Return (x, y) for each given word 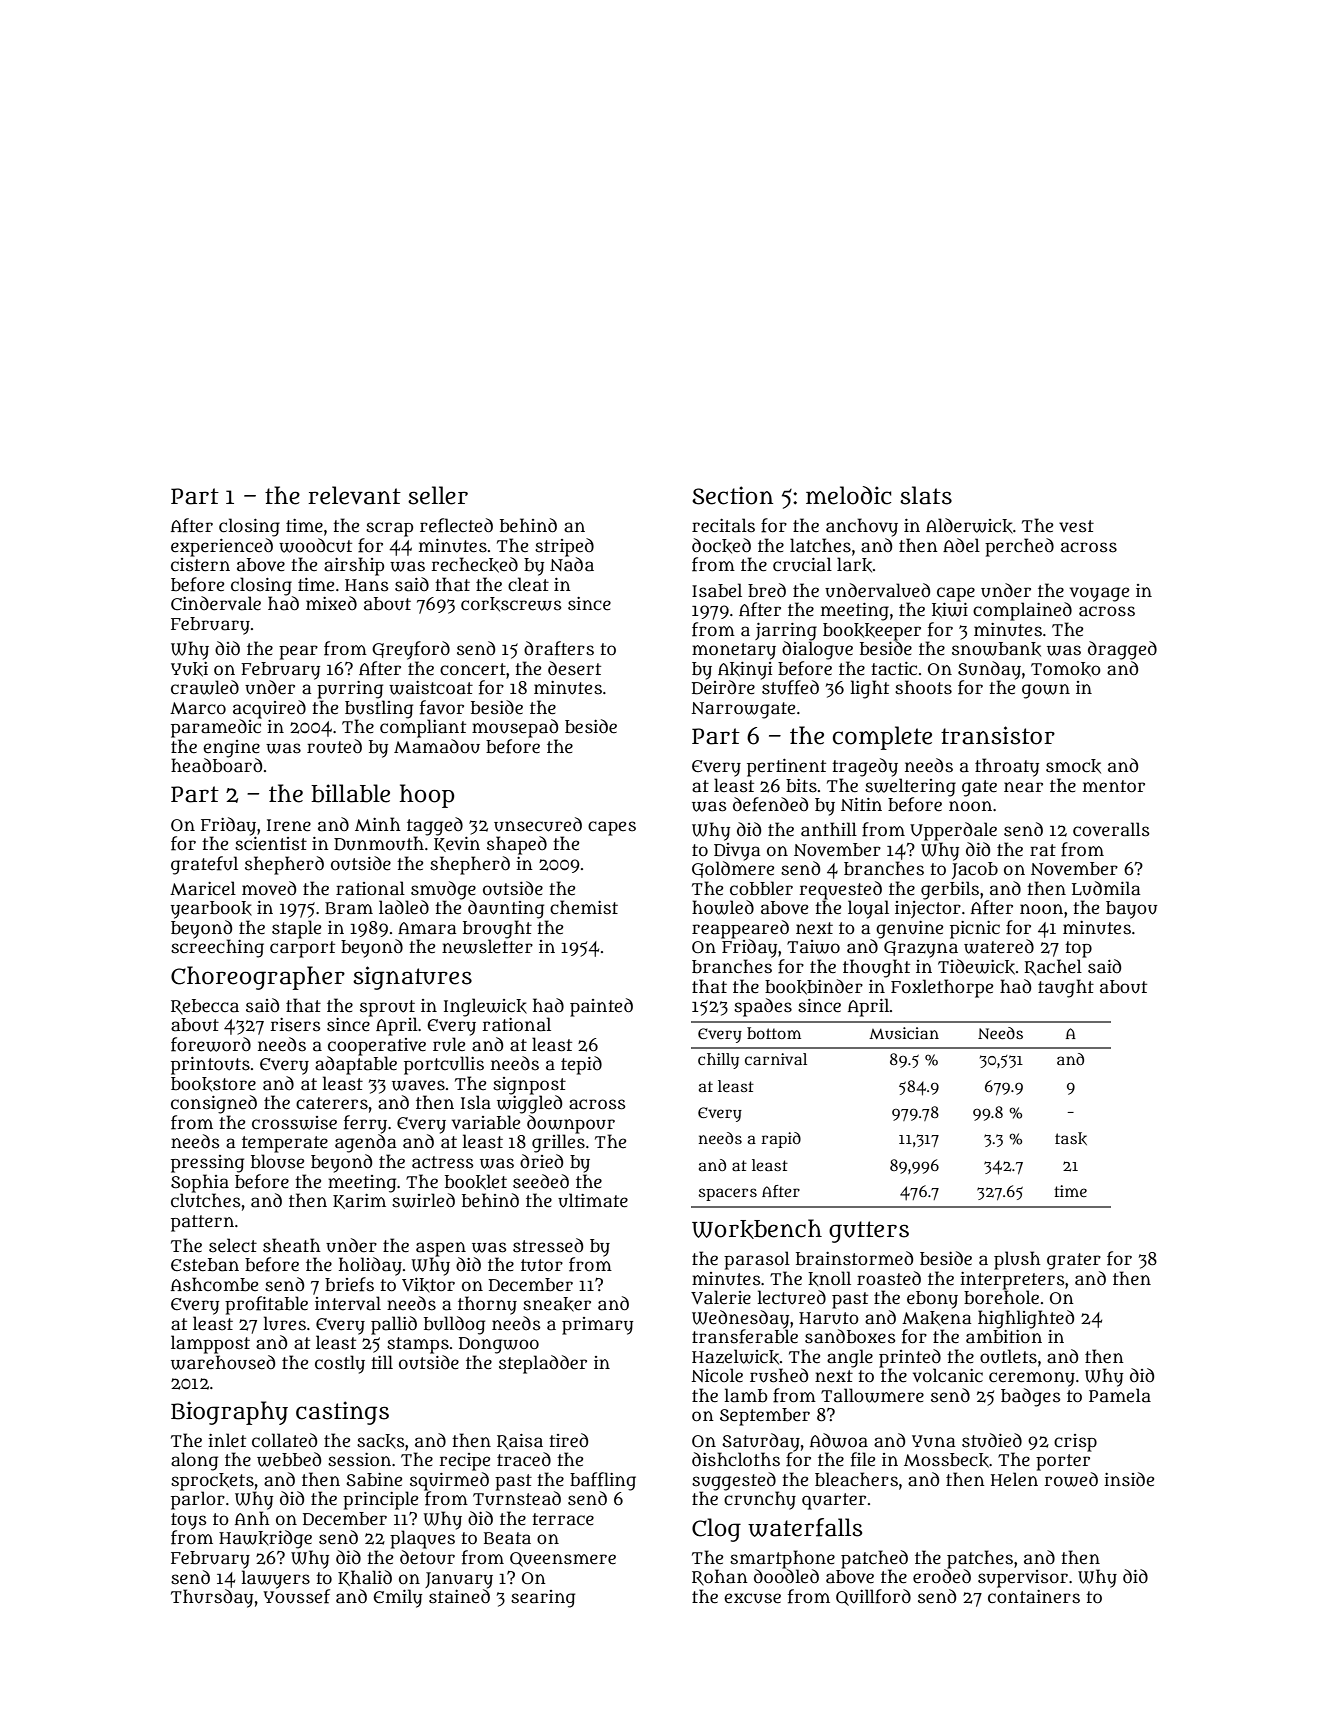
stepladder (543, 1364)
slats (926, 495)
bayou (1131, 910)
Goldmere (733, 869)
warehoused (223, 1362)
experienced (222, 547)
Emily (397, 1598)
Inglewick (485, 1007)
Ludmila (1106, 888)
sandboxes (850, 1336)
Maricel (203, 888)
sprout (387, 1008)
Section (732, 495)
